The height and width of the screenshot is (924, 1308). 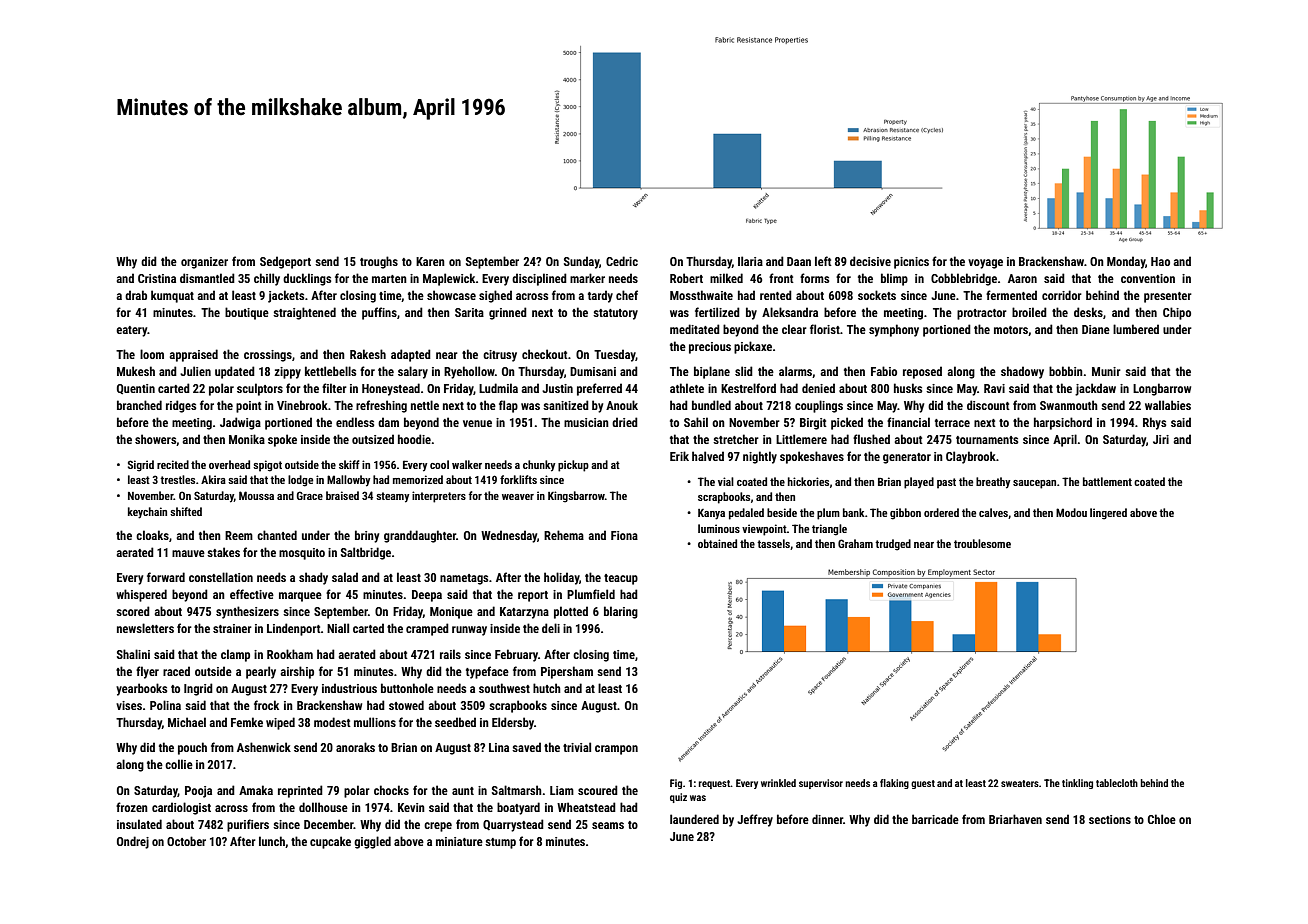 What do you see at coordinates (285, 262) in the screenshot?
I see `Sedgeport` at bounding box center [285, 262].
